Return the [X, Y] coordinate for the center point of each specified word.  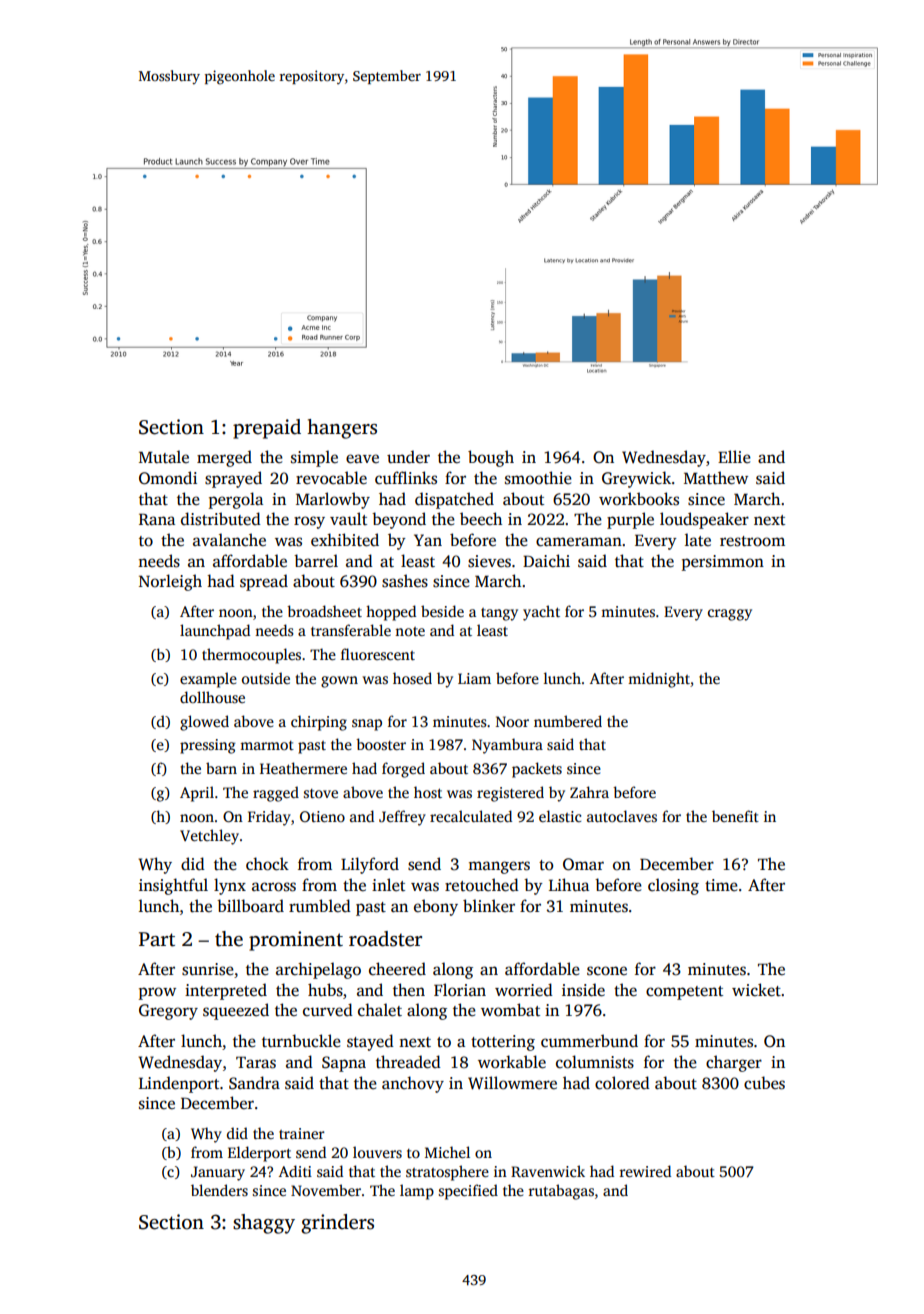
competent [684, 993]
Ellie [734, 456]
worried [524, 990]
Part [157, 939]
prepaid [267, 429]
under [408, 457]
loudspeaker [704, 520]
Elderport [259, 1154]
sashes [405, 581]
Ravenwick [548, 1171]
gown [339, 682]
